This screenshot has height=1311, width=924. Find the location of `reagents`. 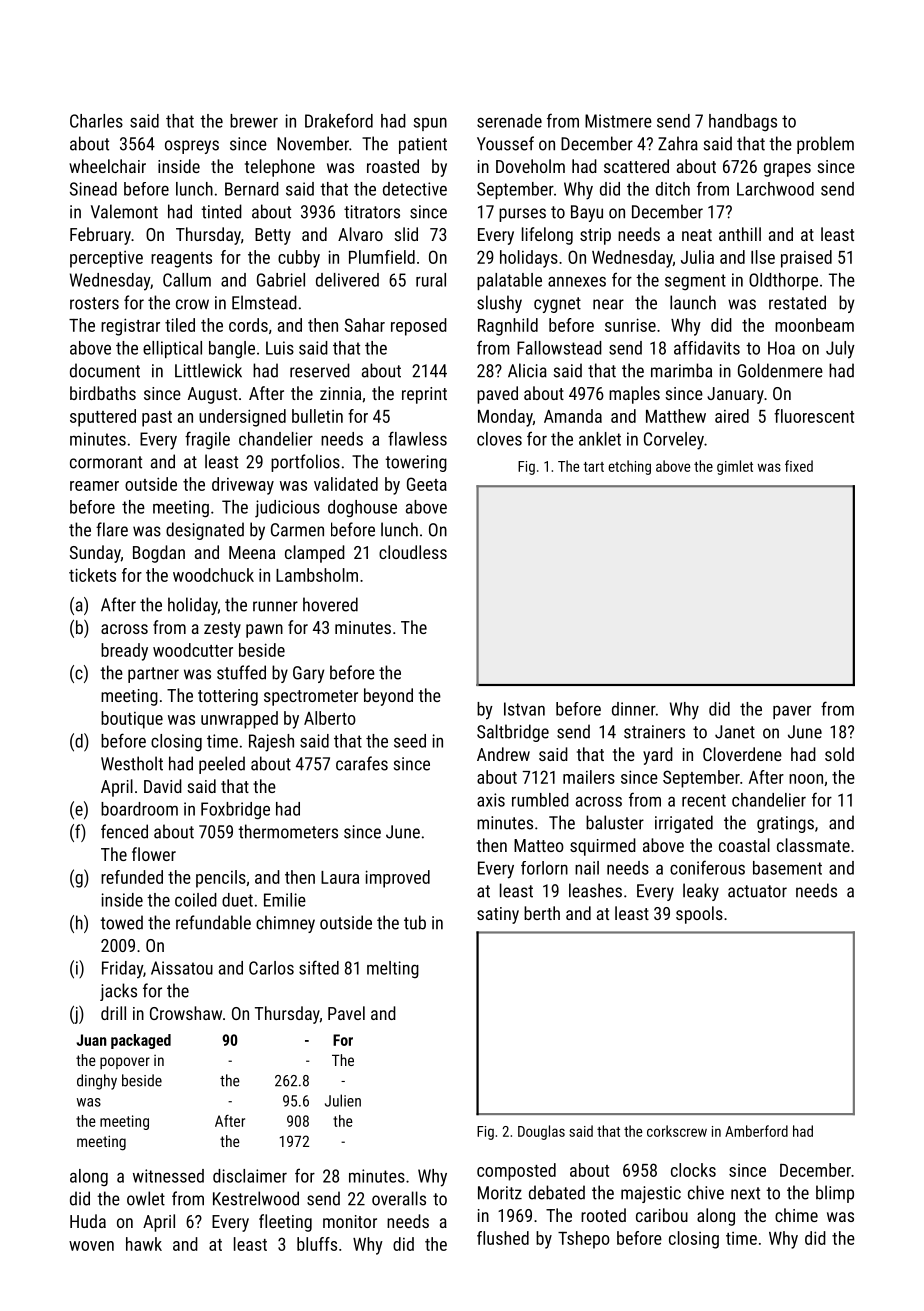

reagents is located at coordinates (181, 260).
